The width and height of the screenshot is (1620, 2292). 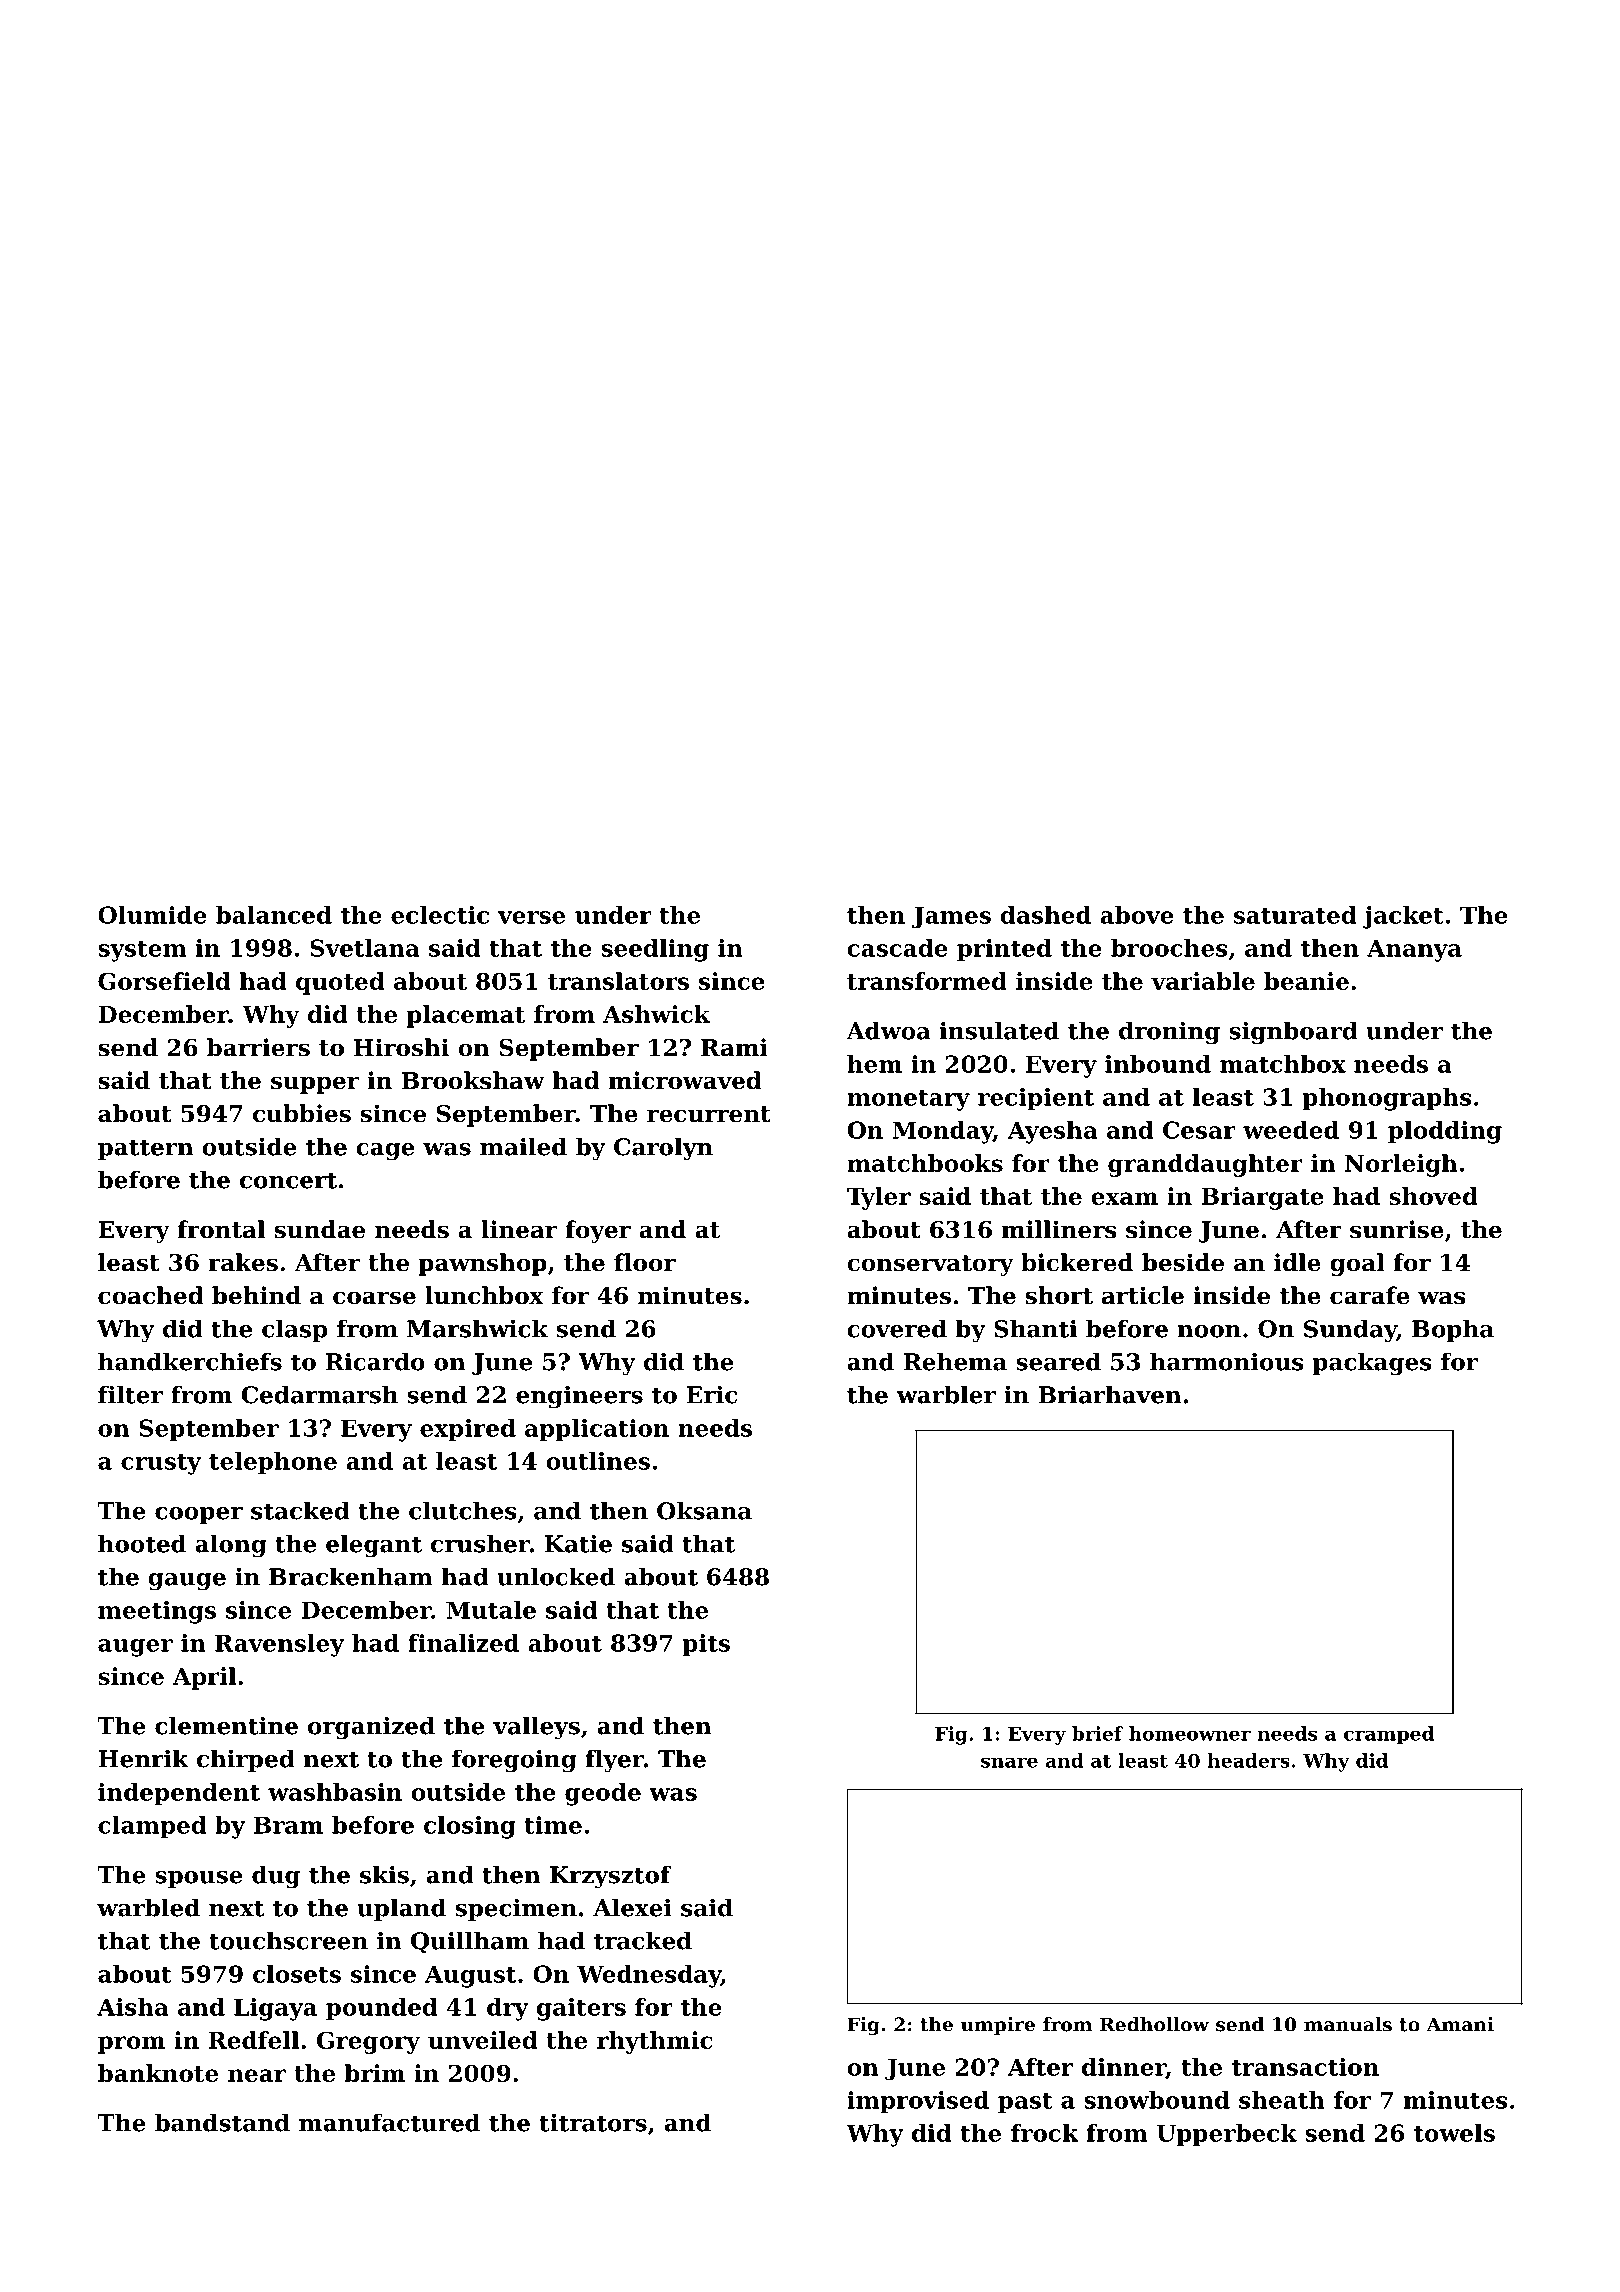 What do you see at coordinates (1248, 1760) in the screenshot?
I see `headers` at bounding box center [1248, 1760].
